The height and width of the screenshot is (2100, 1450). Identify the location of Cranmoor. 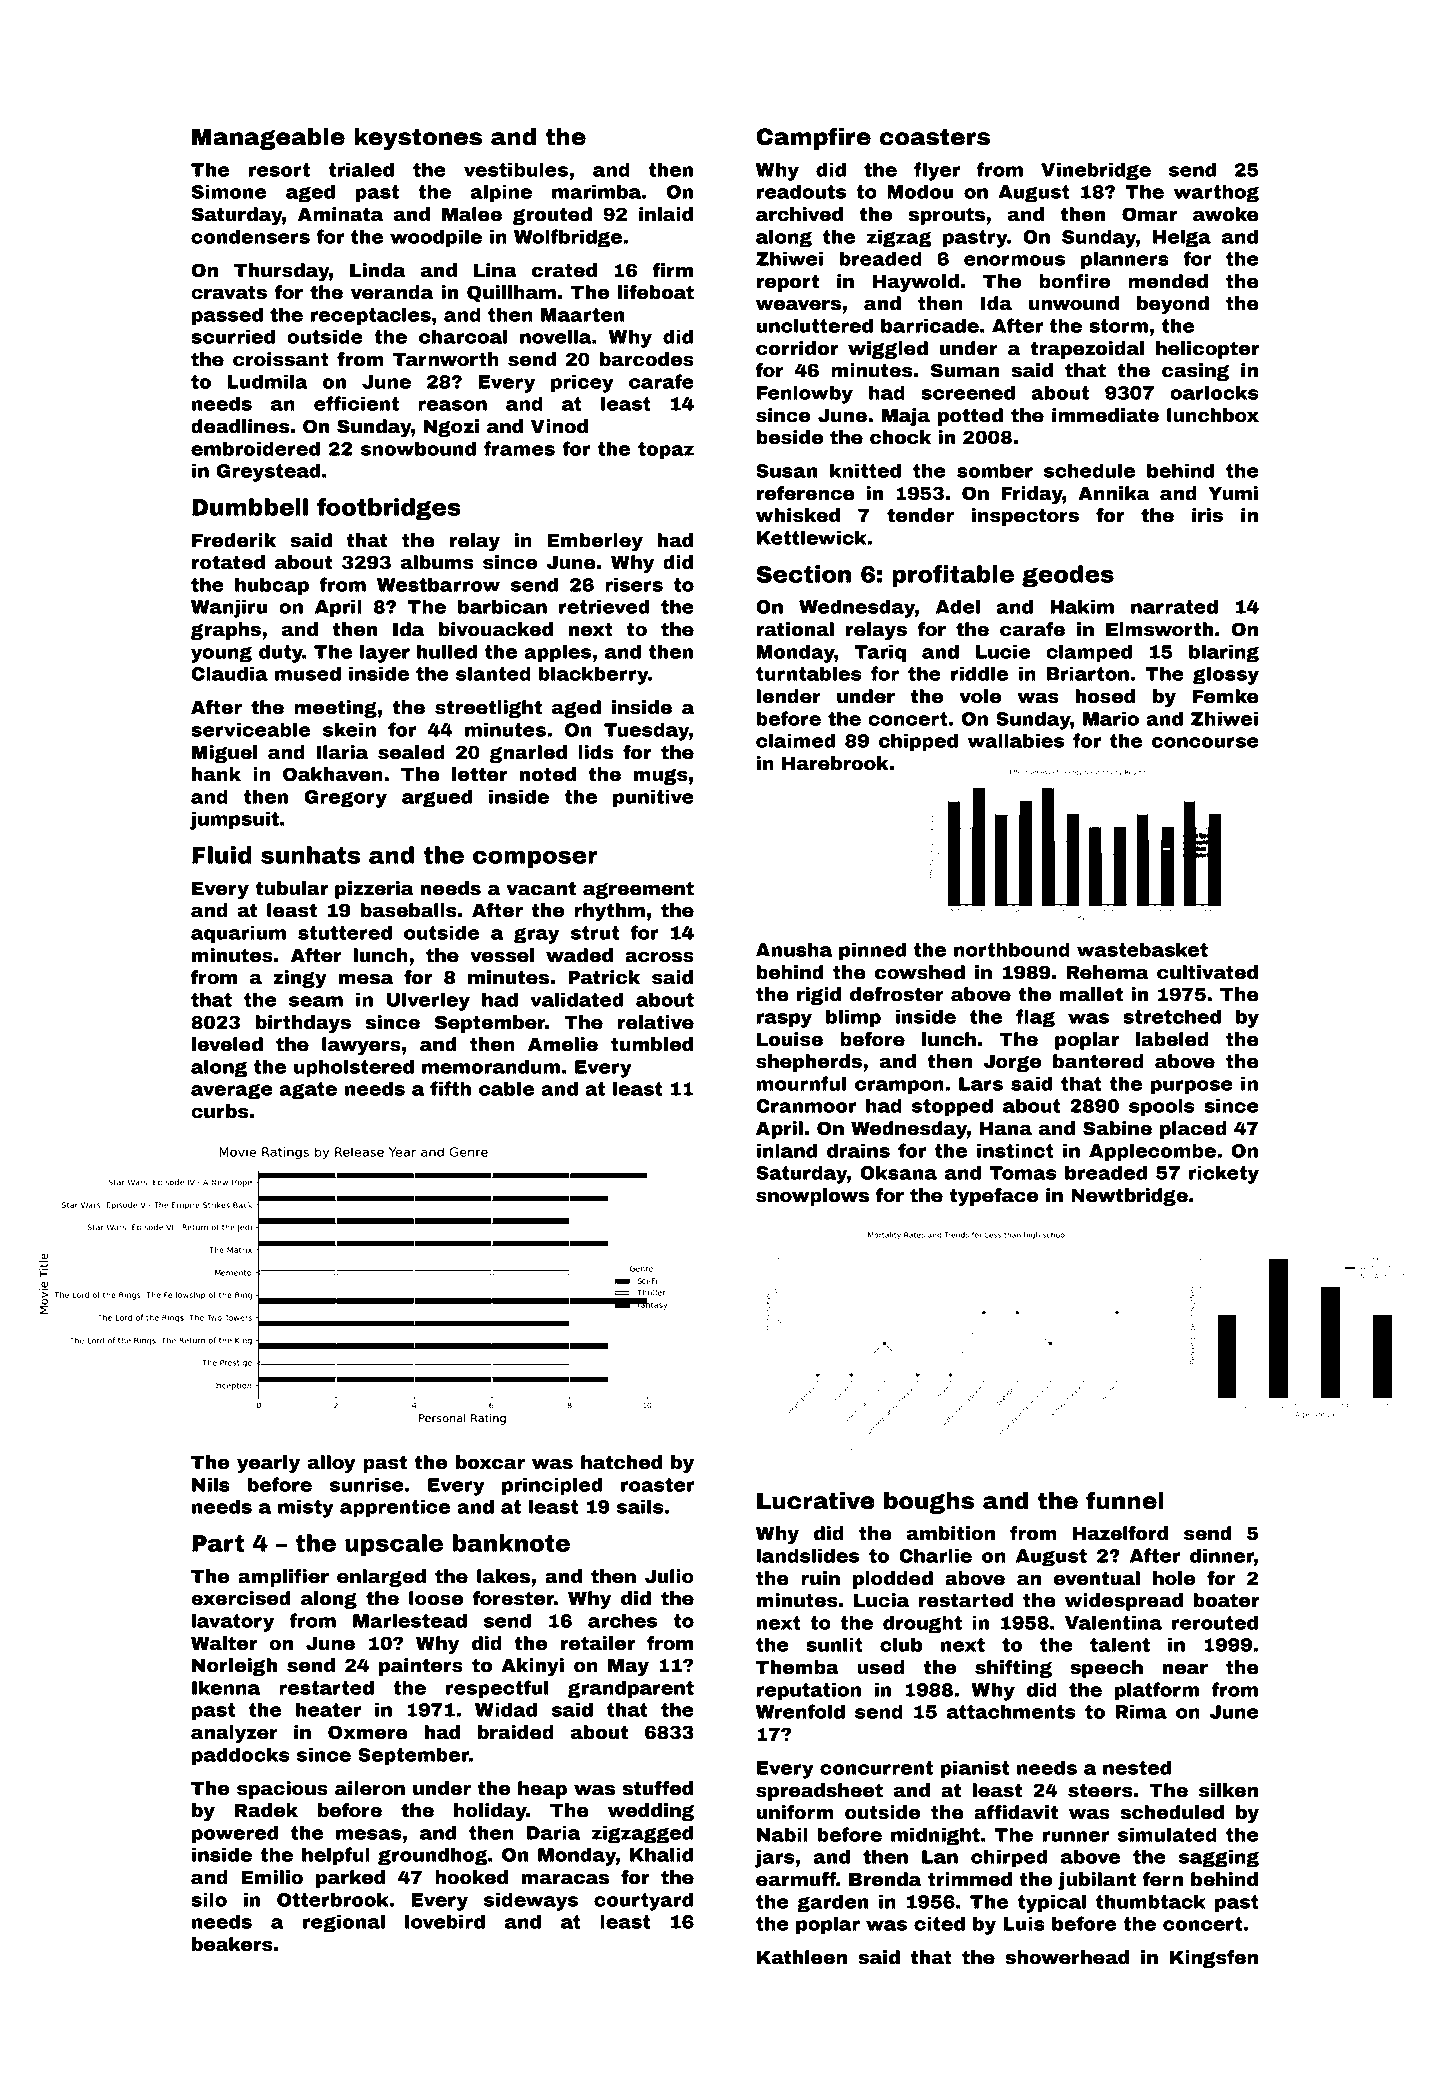
(806, 1106).
